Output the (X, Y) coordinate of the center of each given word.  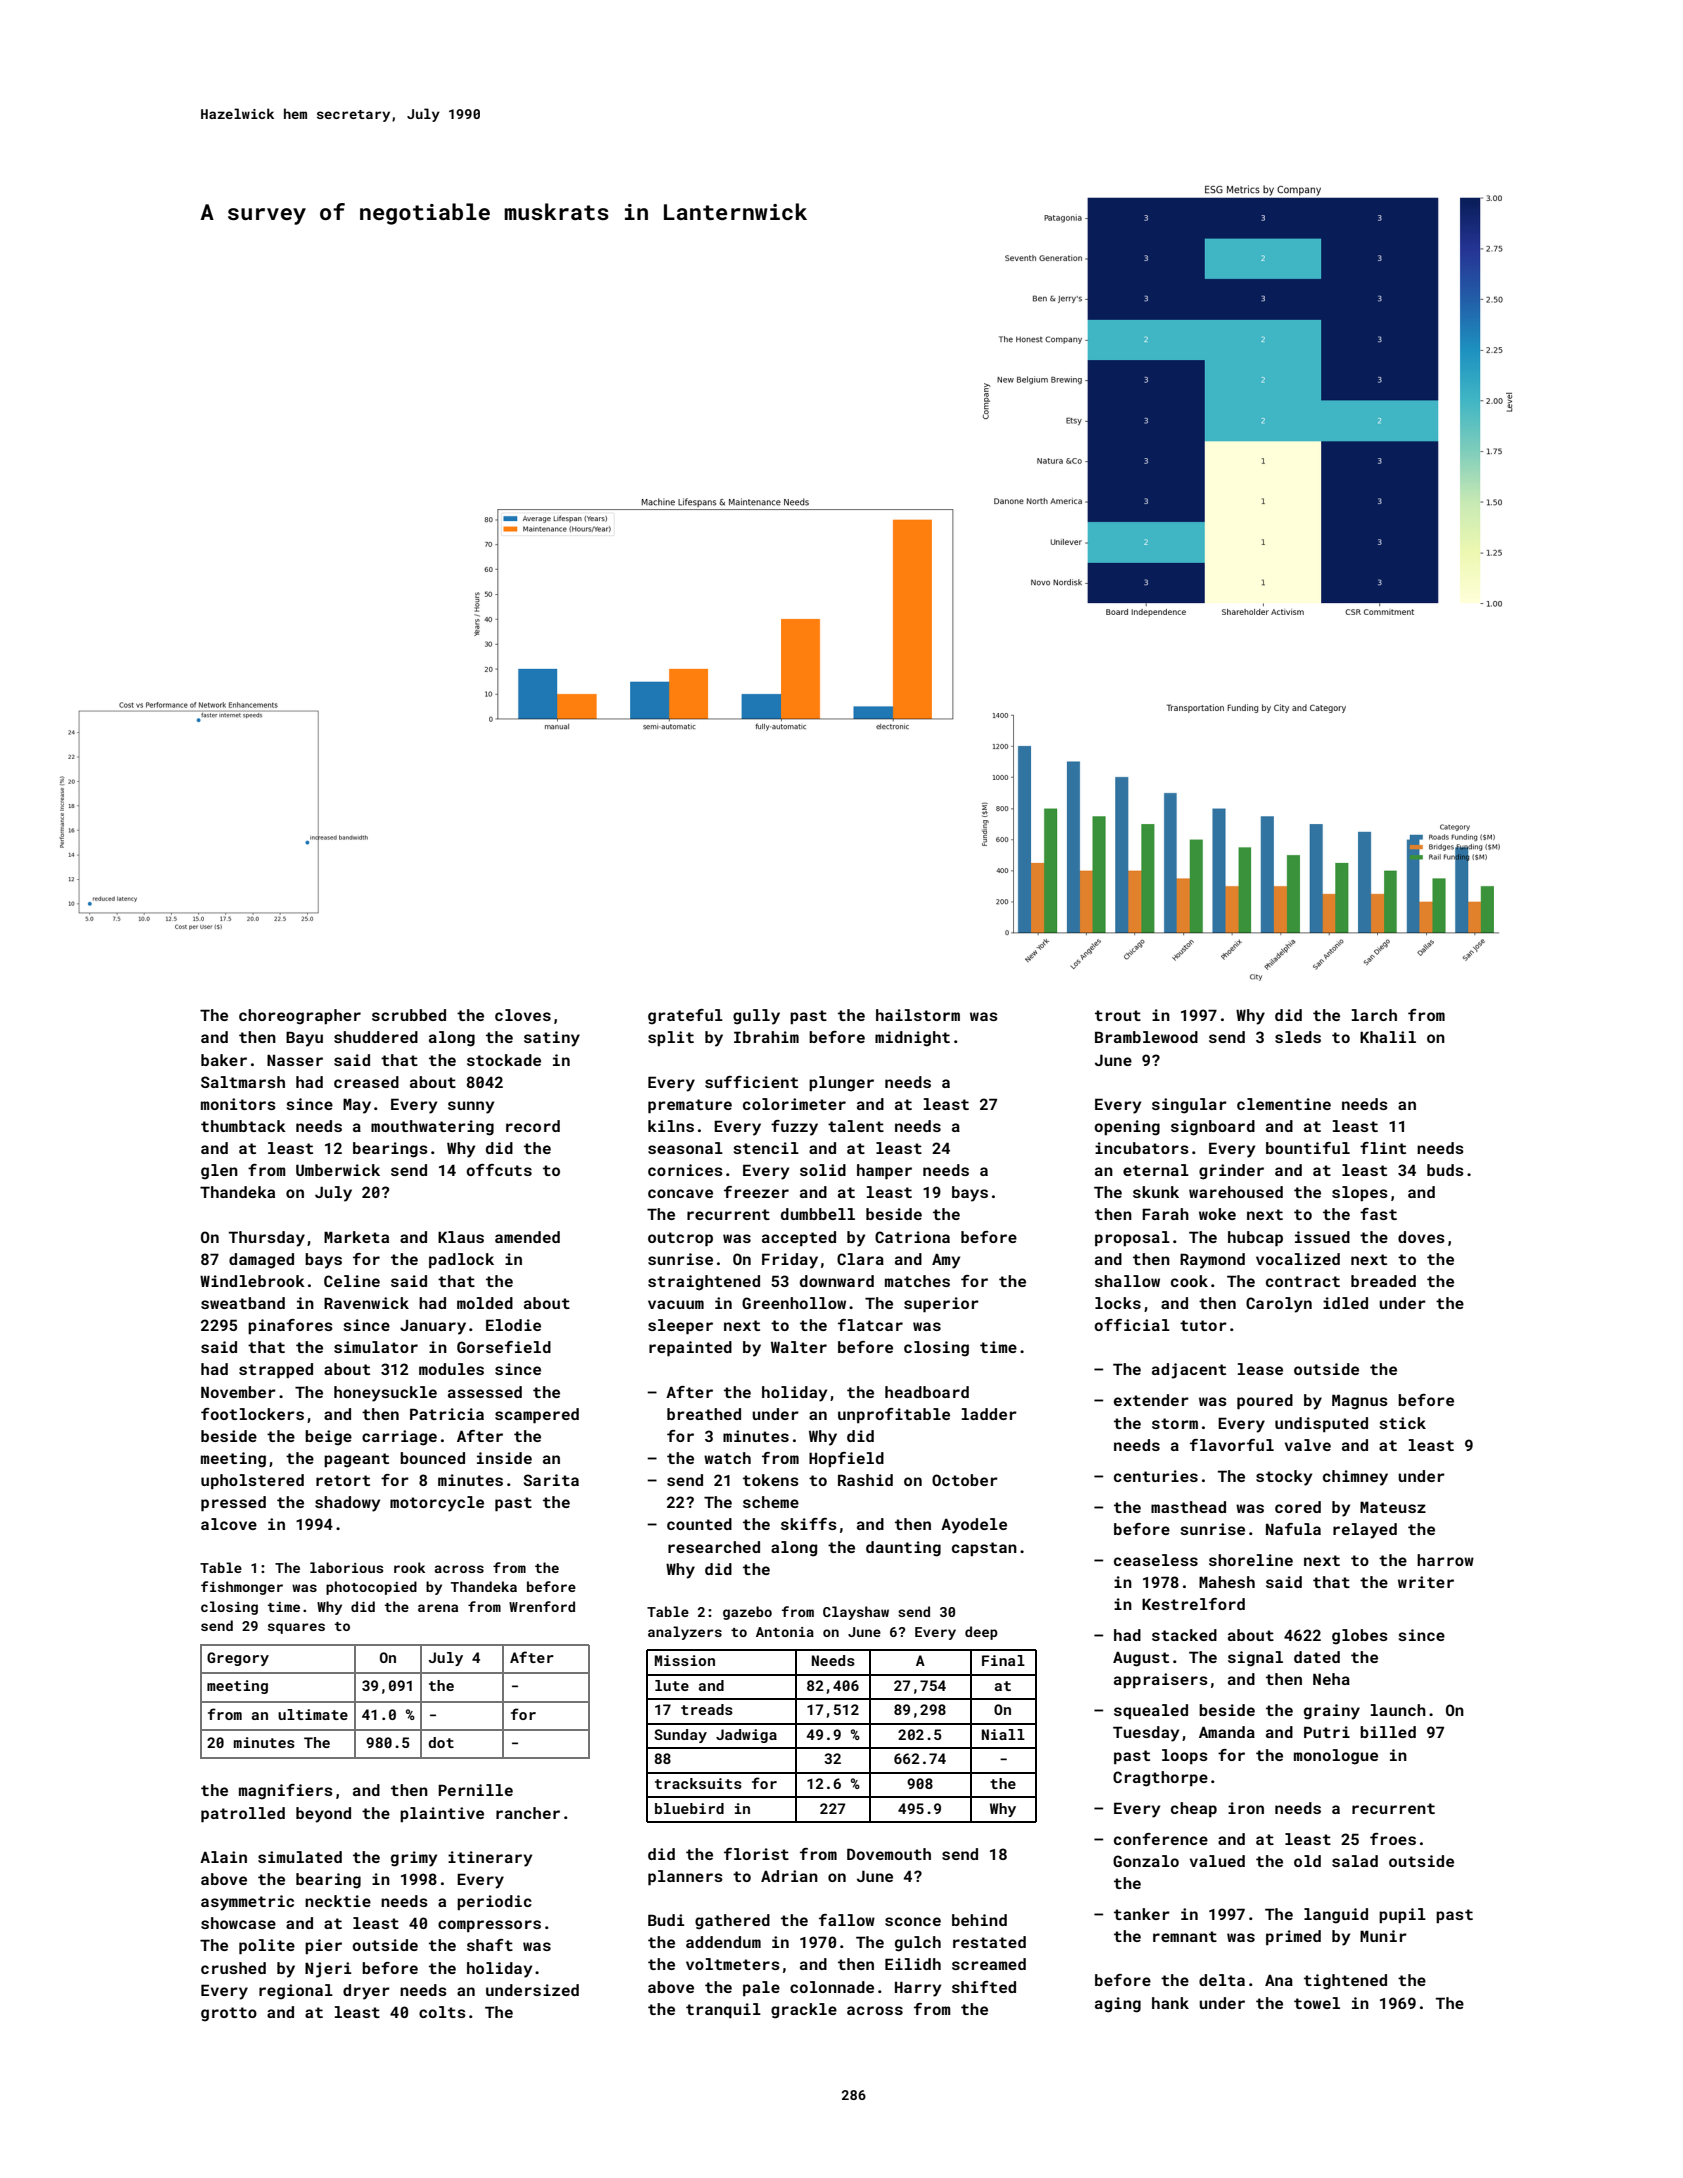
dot (441, 1742)
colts (442, 2012)
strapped (276, 1370)
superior (941, 1304)
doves (1421, 1237)
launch (1398, 1710)
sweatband (243, 1303)
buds (1445, 1170)
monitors (238, 1104)
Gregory (238, 1659)
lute (672, 1685)
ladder (989, 1414)
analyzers (685, 1633)
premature (690, 1106)
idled (1345, 1303)
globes (1360, 1637)
